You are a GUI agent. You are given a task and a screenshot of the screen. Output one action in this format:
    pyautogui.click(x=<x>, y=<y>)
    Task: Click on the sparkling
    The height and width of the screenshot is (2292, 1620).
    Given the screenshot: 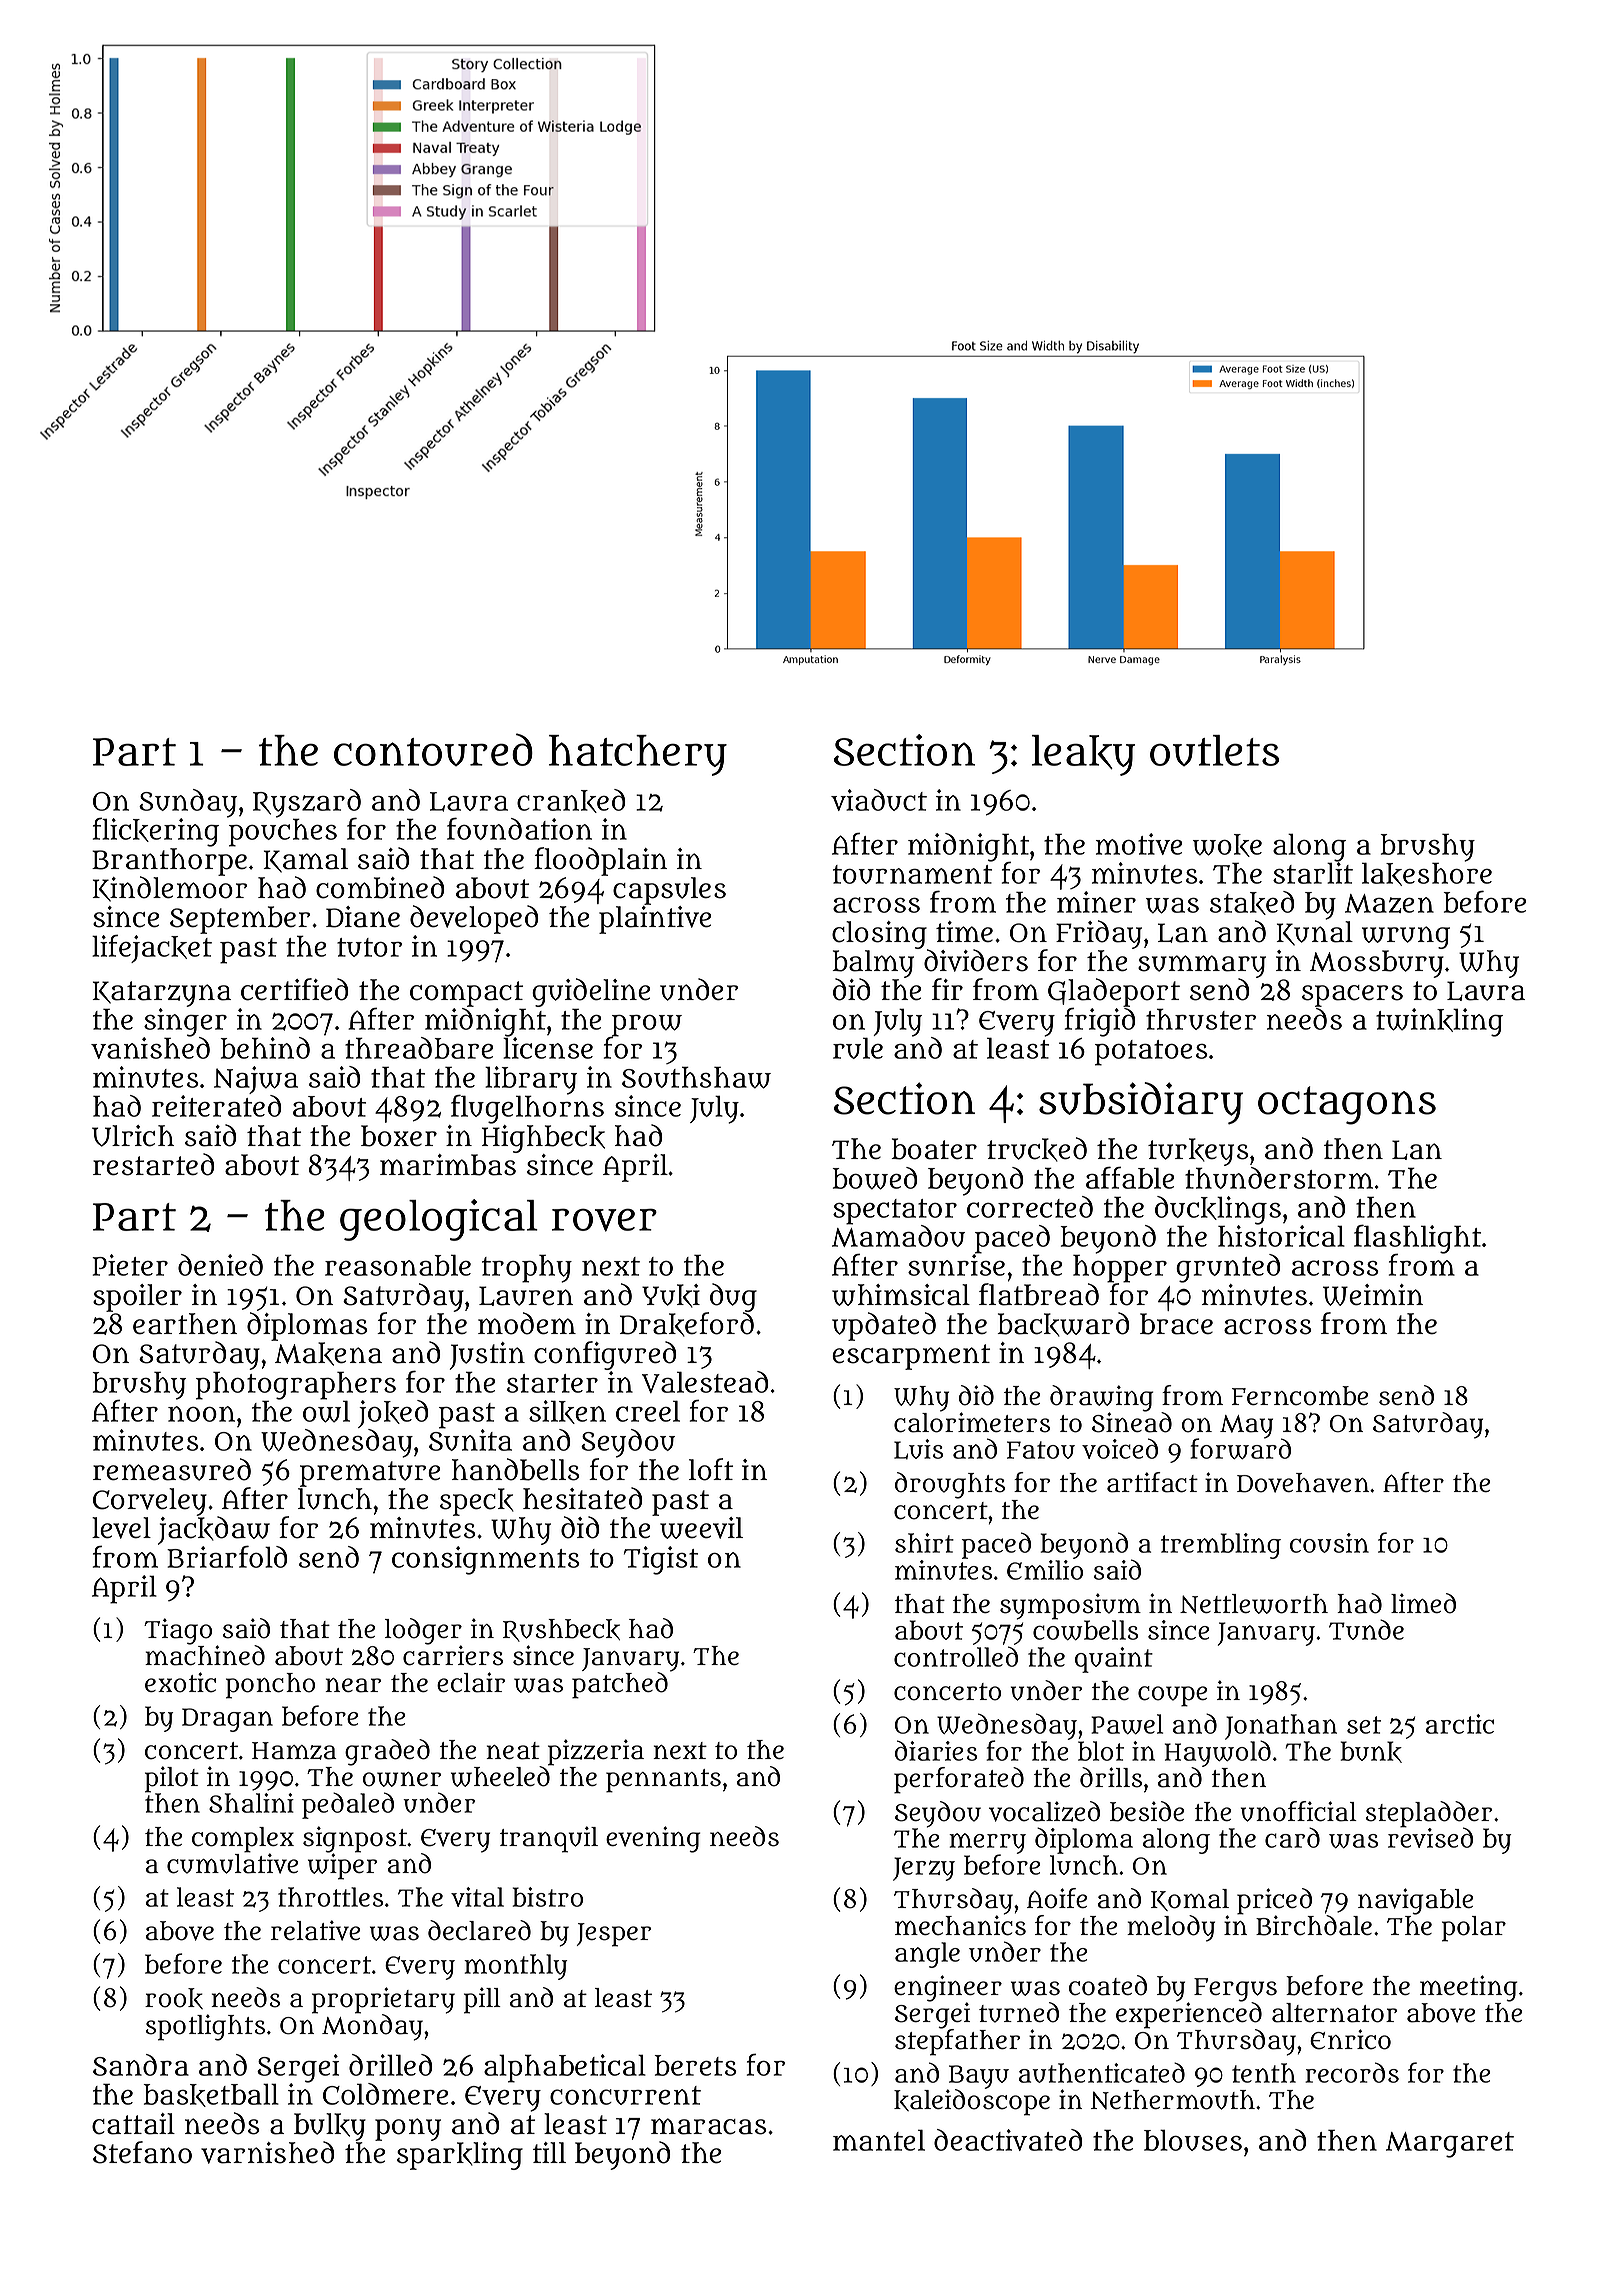 What is the action you would take?
    pyautogui.click(x=460, y=2156)
